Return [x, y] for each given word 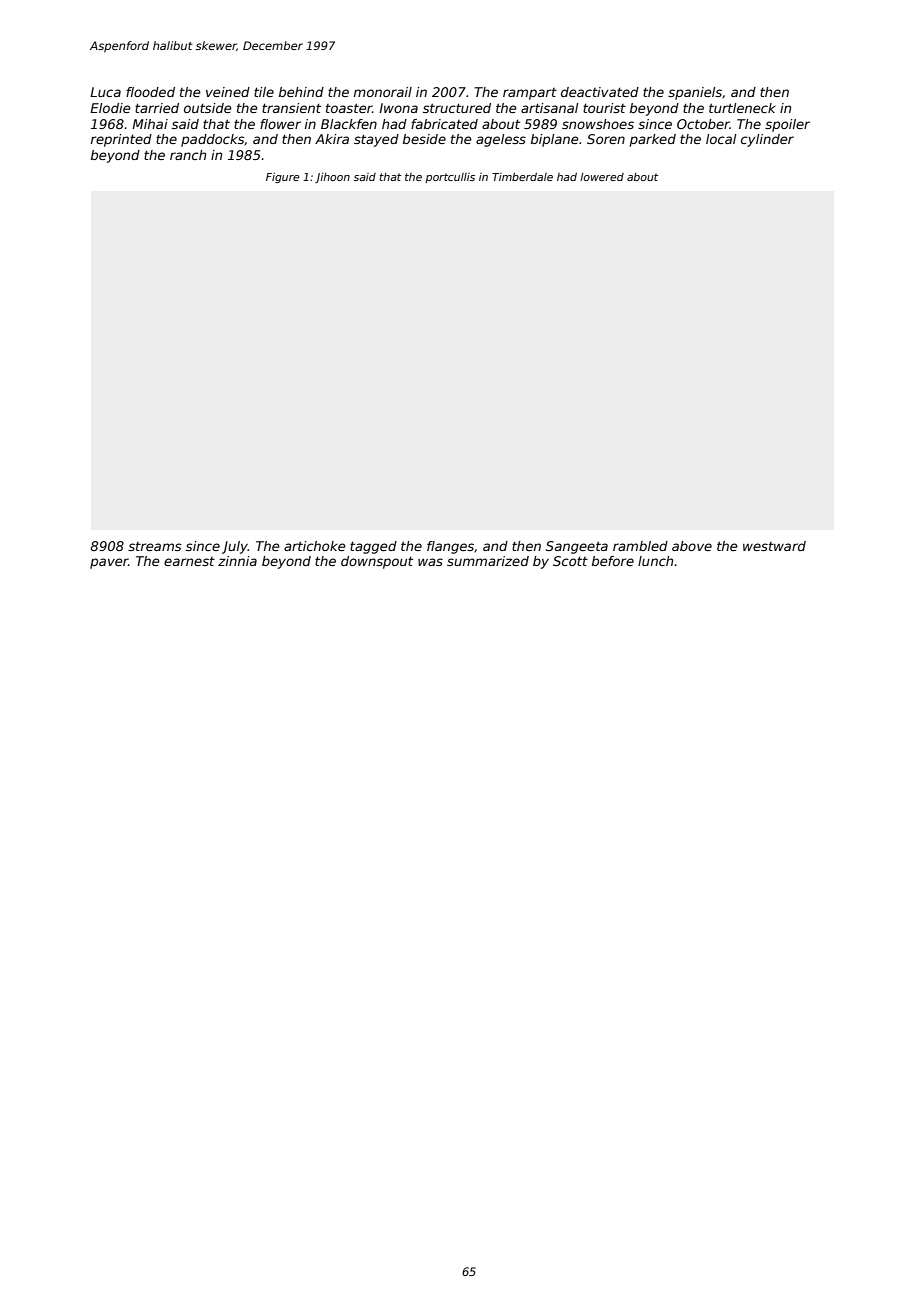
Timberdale [522, 177]
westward [774, 546]
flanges [450, 547]
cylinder [767, 140]
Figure [282, 178]
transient [291, 108]
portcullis [450, 178]
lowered [602, 177]
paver [109, 563]
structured [457, 108]
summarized [488, 561]
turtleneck [742, 108]
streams [155, 546]
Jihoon [332, 178]
